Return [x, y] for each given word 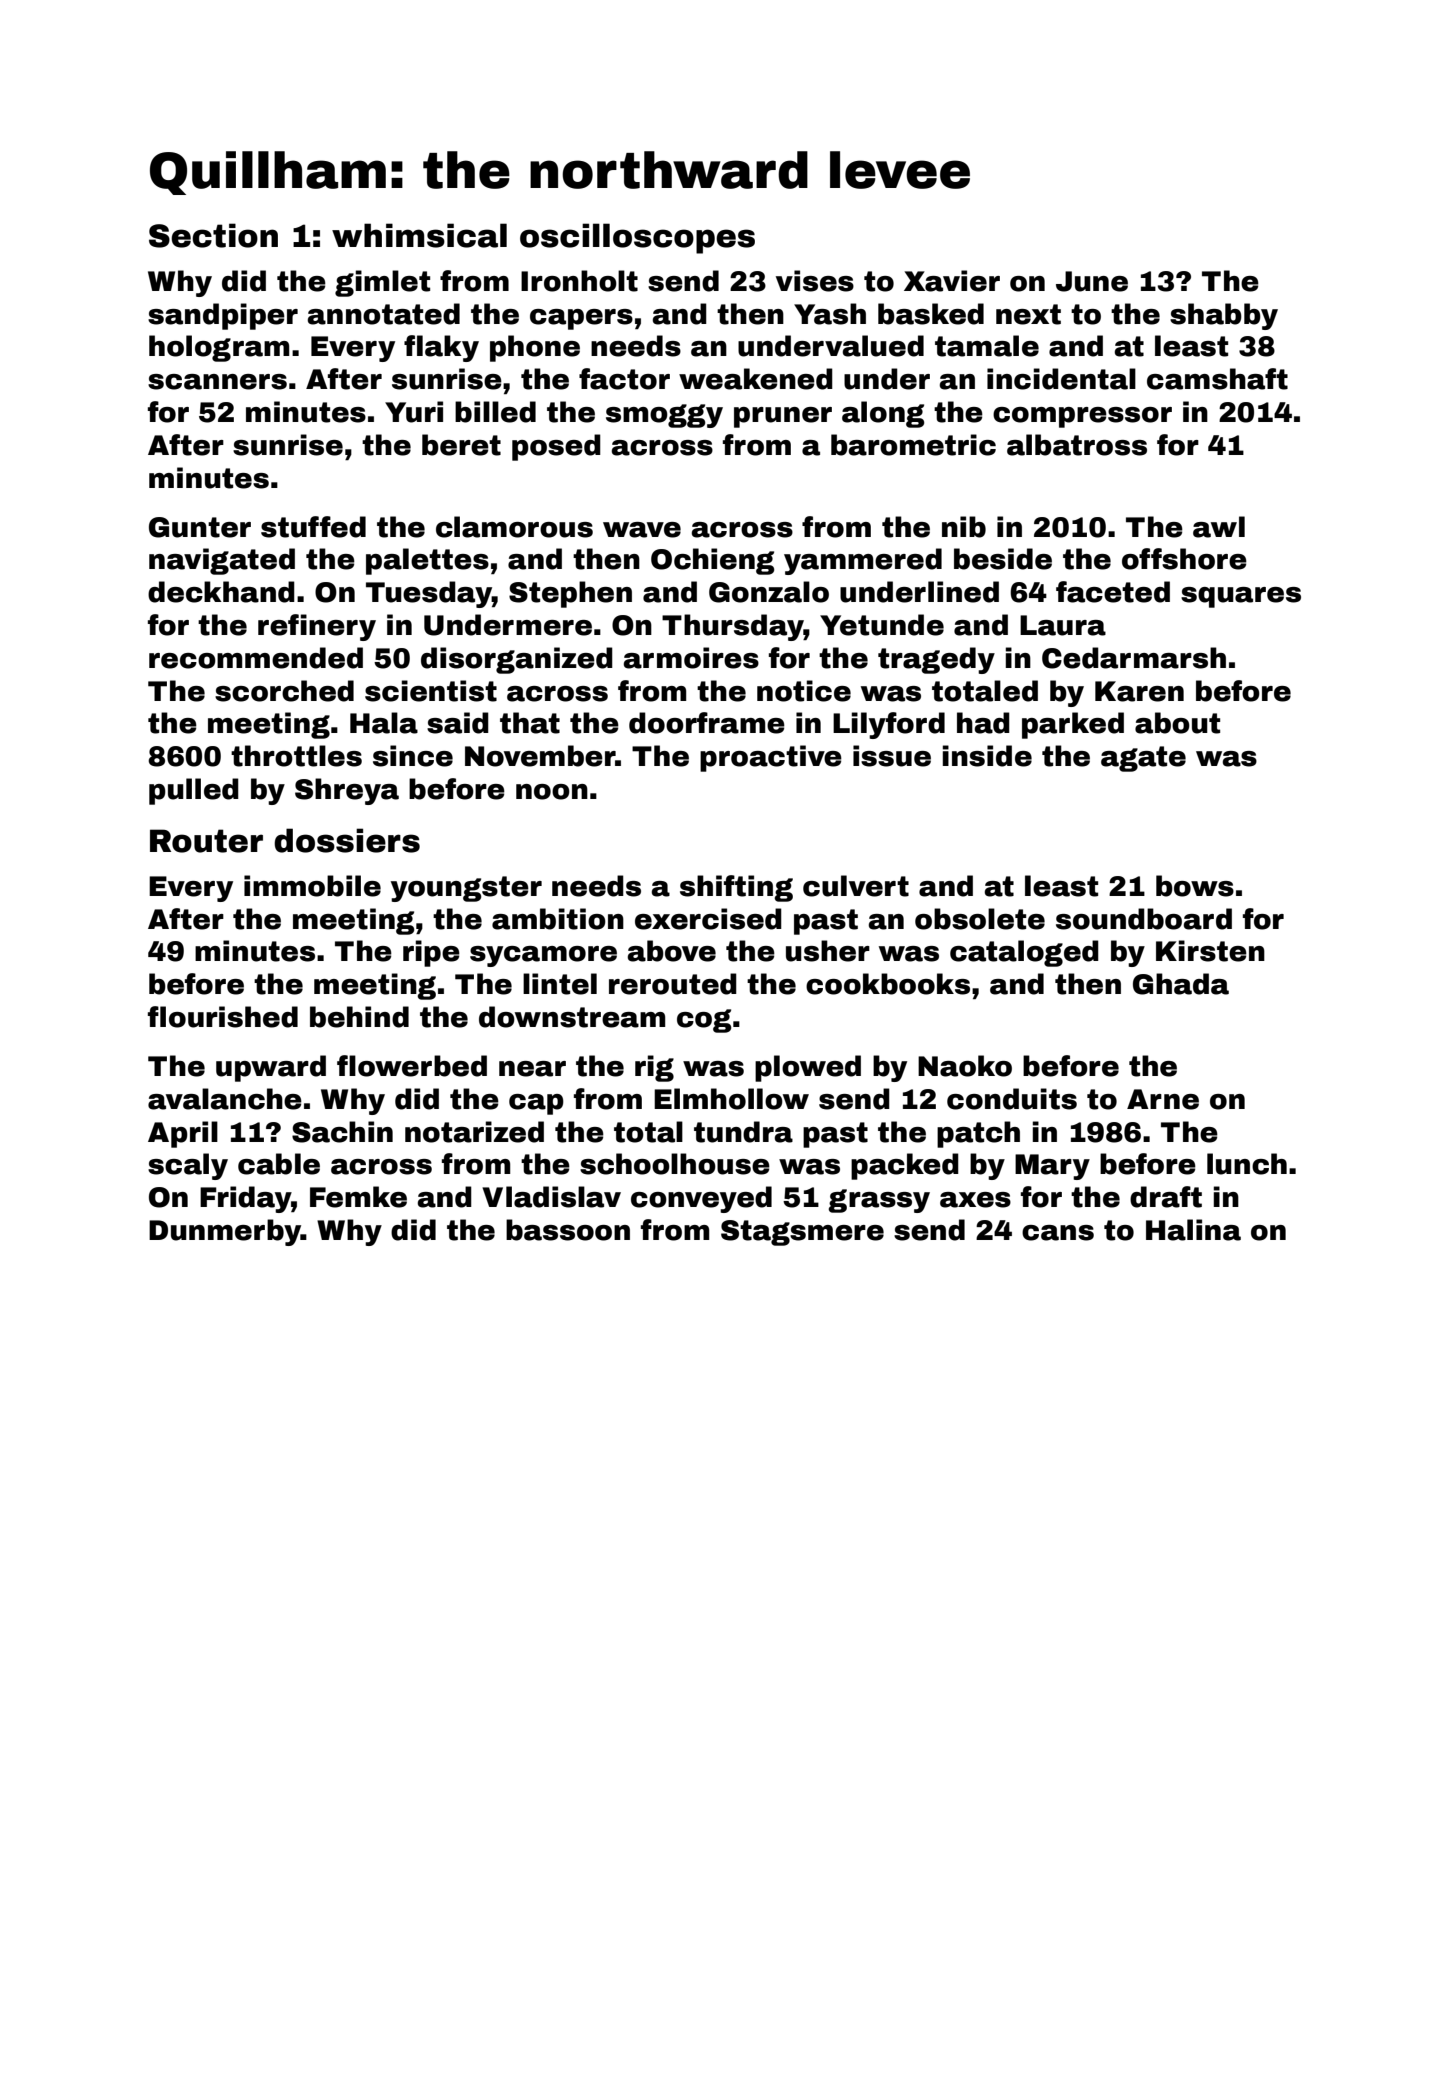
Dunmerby [225, 1232]
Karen [1139, 691]
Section [213, 235]
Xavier [952, 281]
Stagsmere [802, 1233]
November [540, 756]
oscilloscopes [637, 238]
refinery [317, 627]
